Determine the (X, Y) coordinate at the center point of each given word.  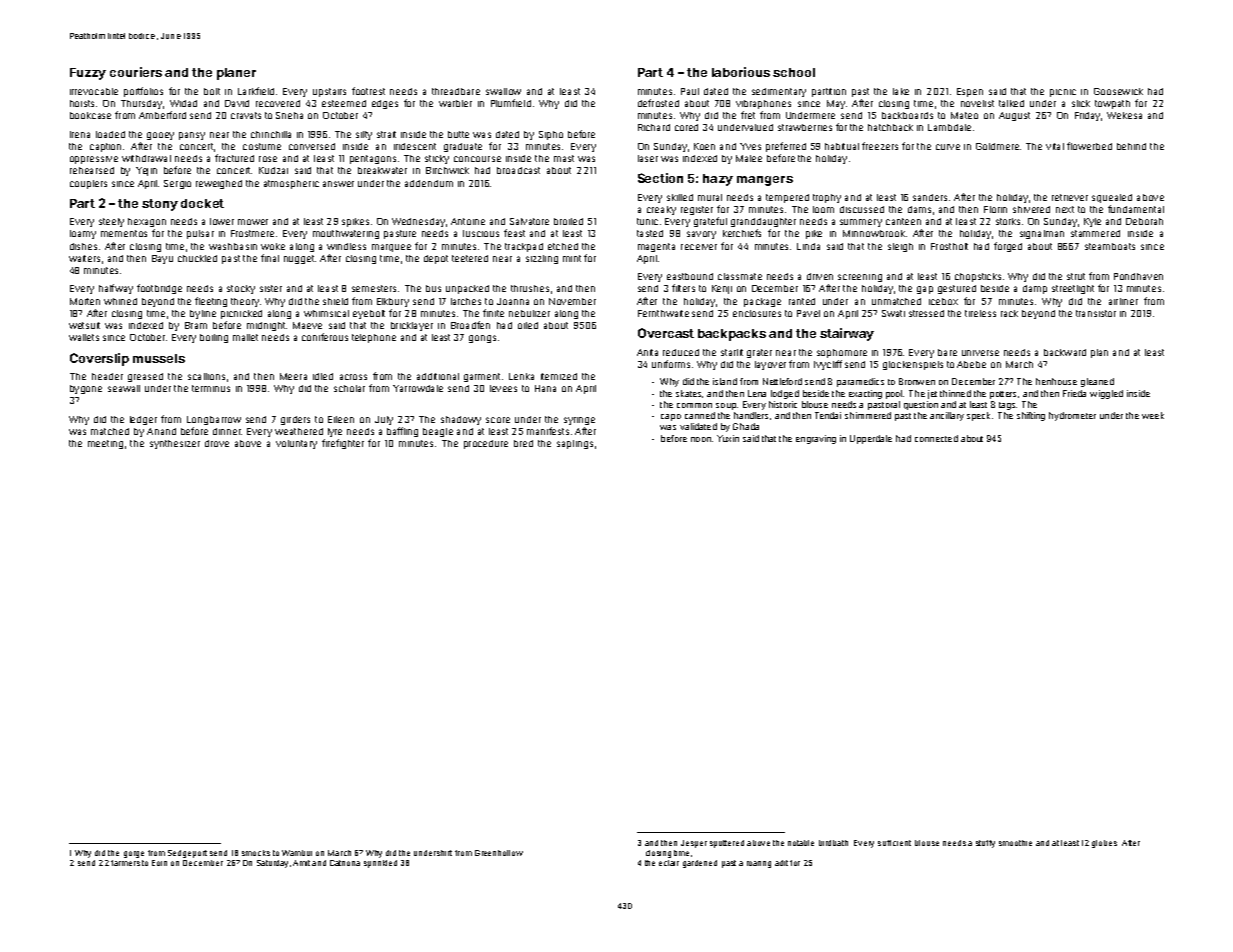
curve (948, 147)
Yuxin (728, 438)
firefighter (343, 444)
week (1153, 415)
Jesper (694, 844)
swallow (503, 91)
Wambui (297, 853)
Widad (183, 103)
